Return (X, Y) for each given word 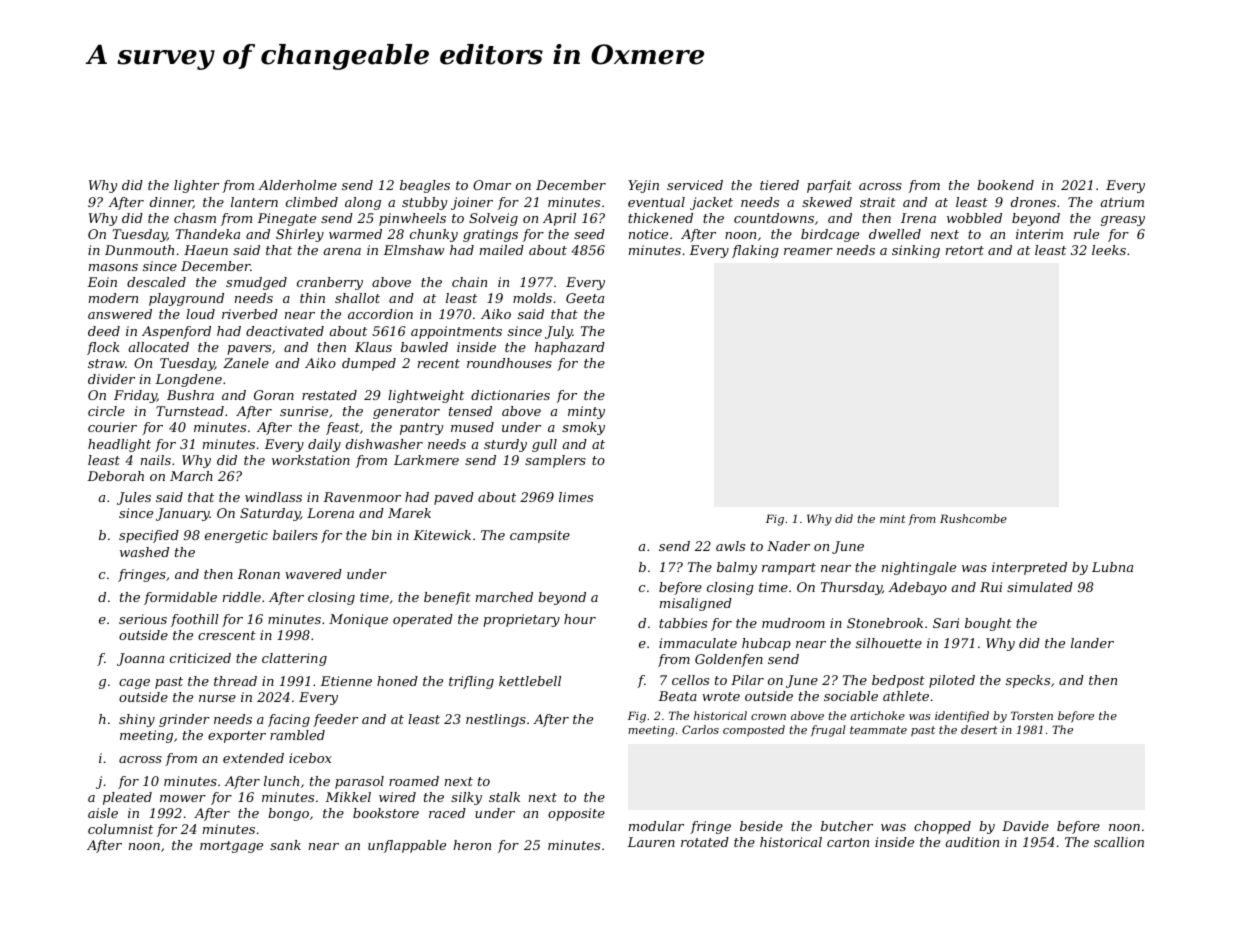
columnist (120, 829)
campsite (540, 536)
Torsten (1032, 715)
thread (235, 681)
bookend (1005, 185)
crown (768, 717)
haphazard (570, 348)
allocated (159, 347)
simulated (1040, 587)
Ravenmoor (362, 497)
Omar (492, 185)
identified (962, 716)
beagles (425, 186)
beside (761, 826)
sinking (916, 251)
